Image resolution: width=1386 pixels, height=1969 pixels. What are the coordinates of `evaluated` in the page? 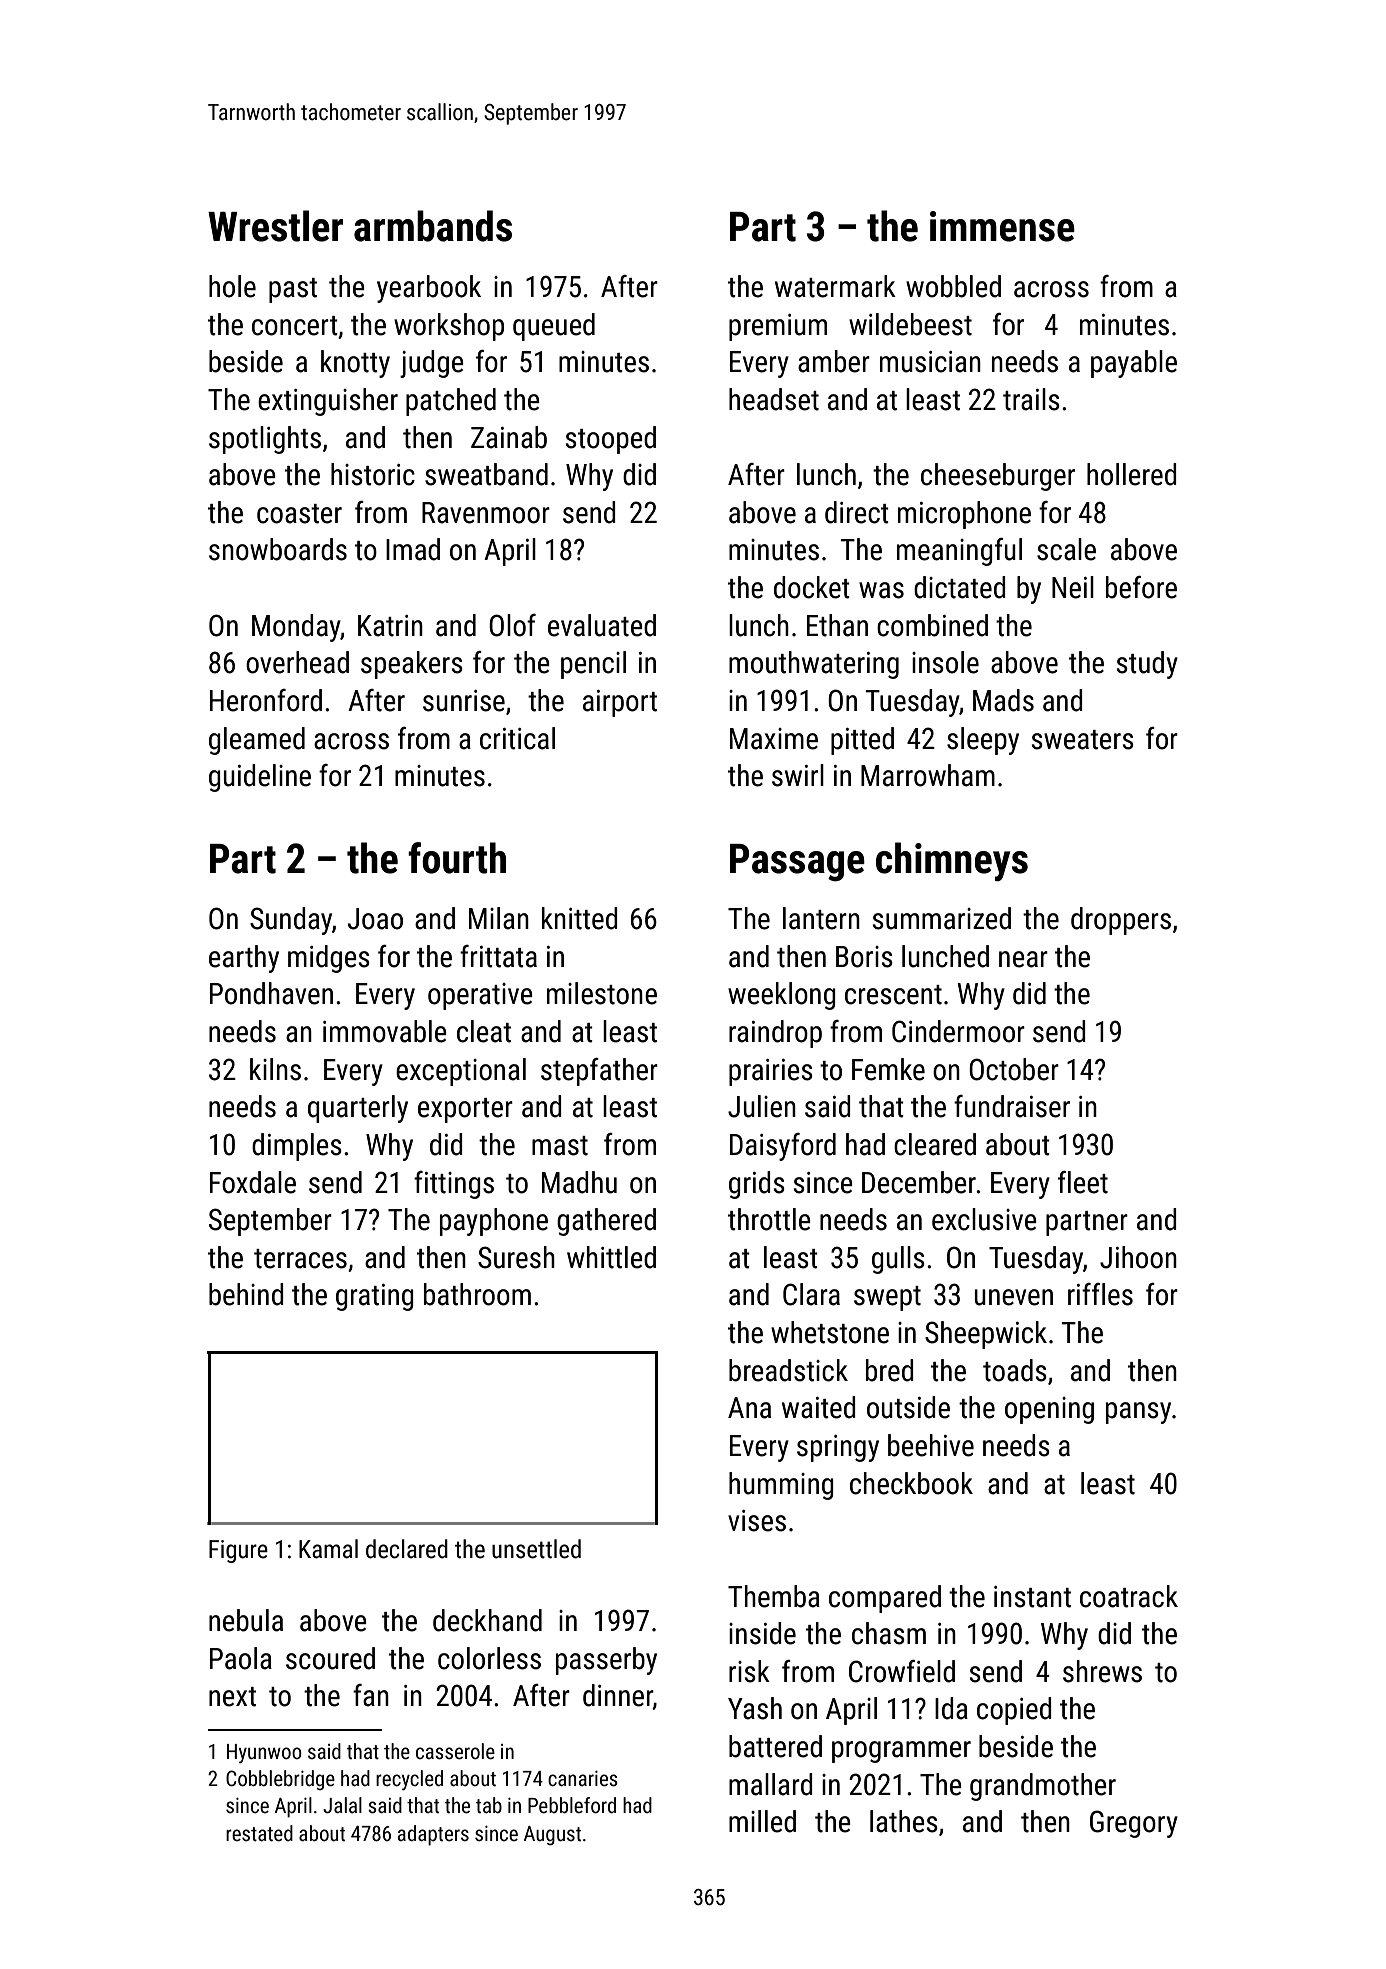 It's located at (602, 625).
